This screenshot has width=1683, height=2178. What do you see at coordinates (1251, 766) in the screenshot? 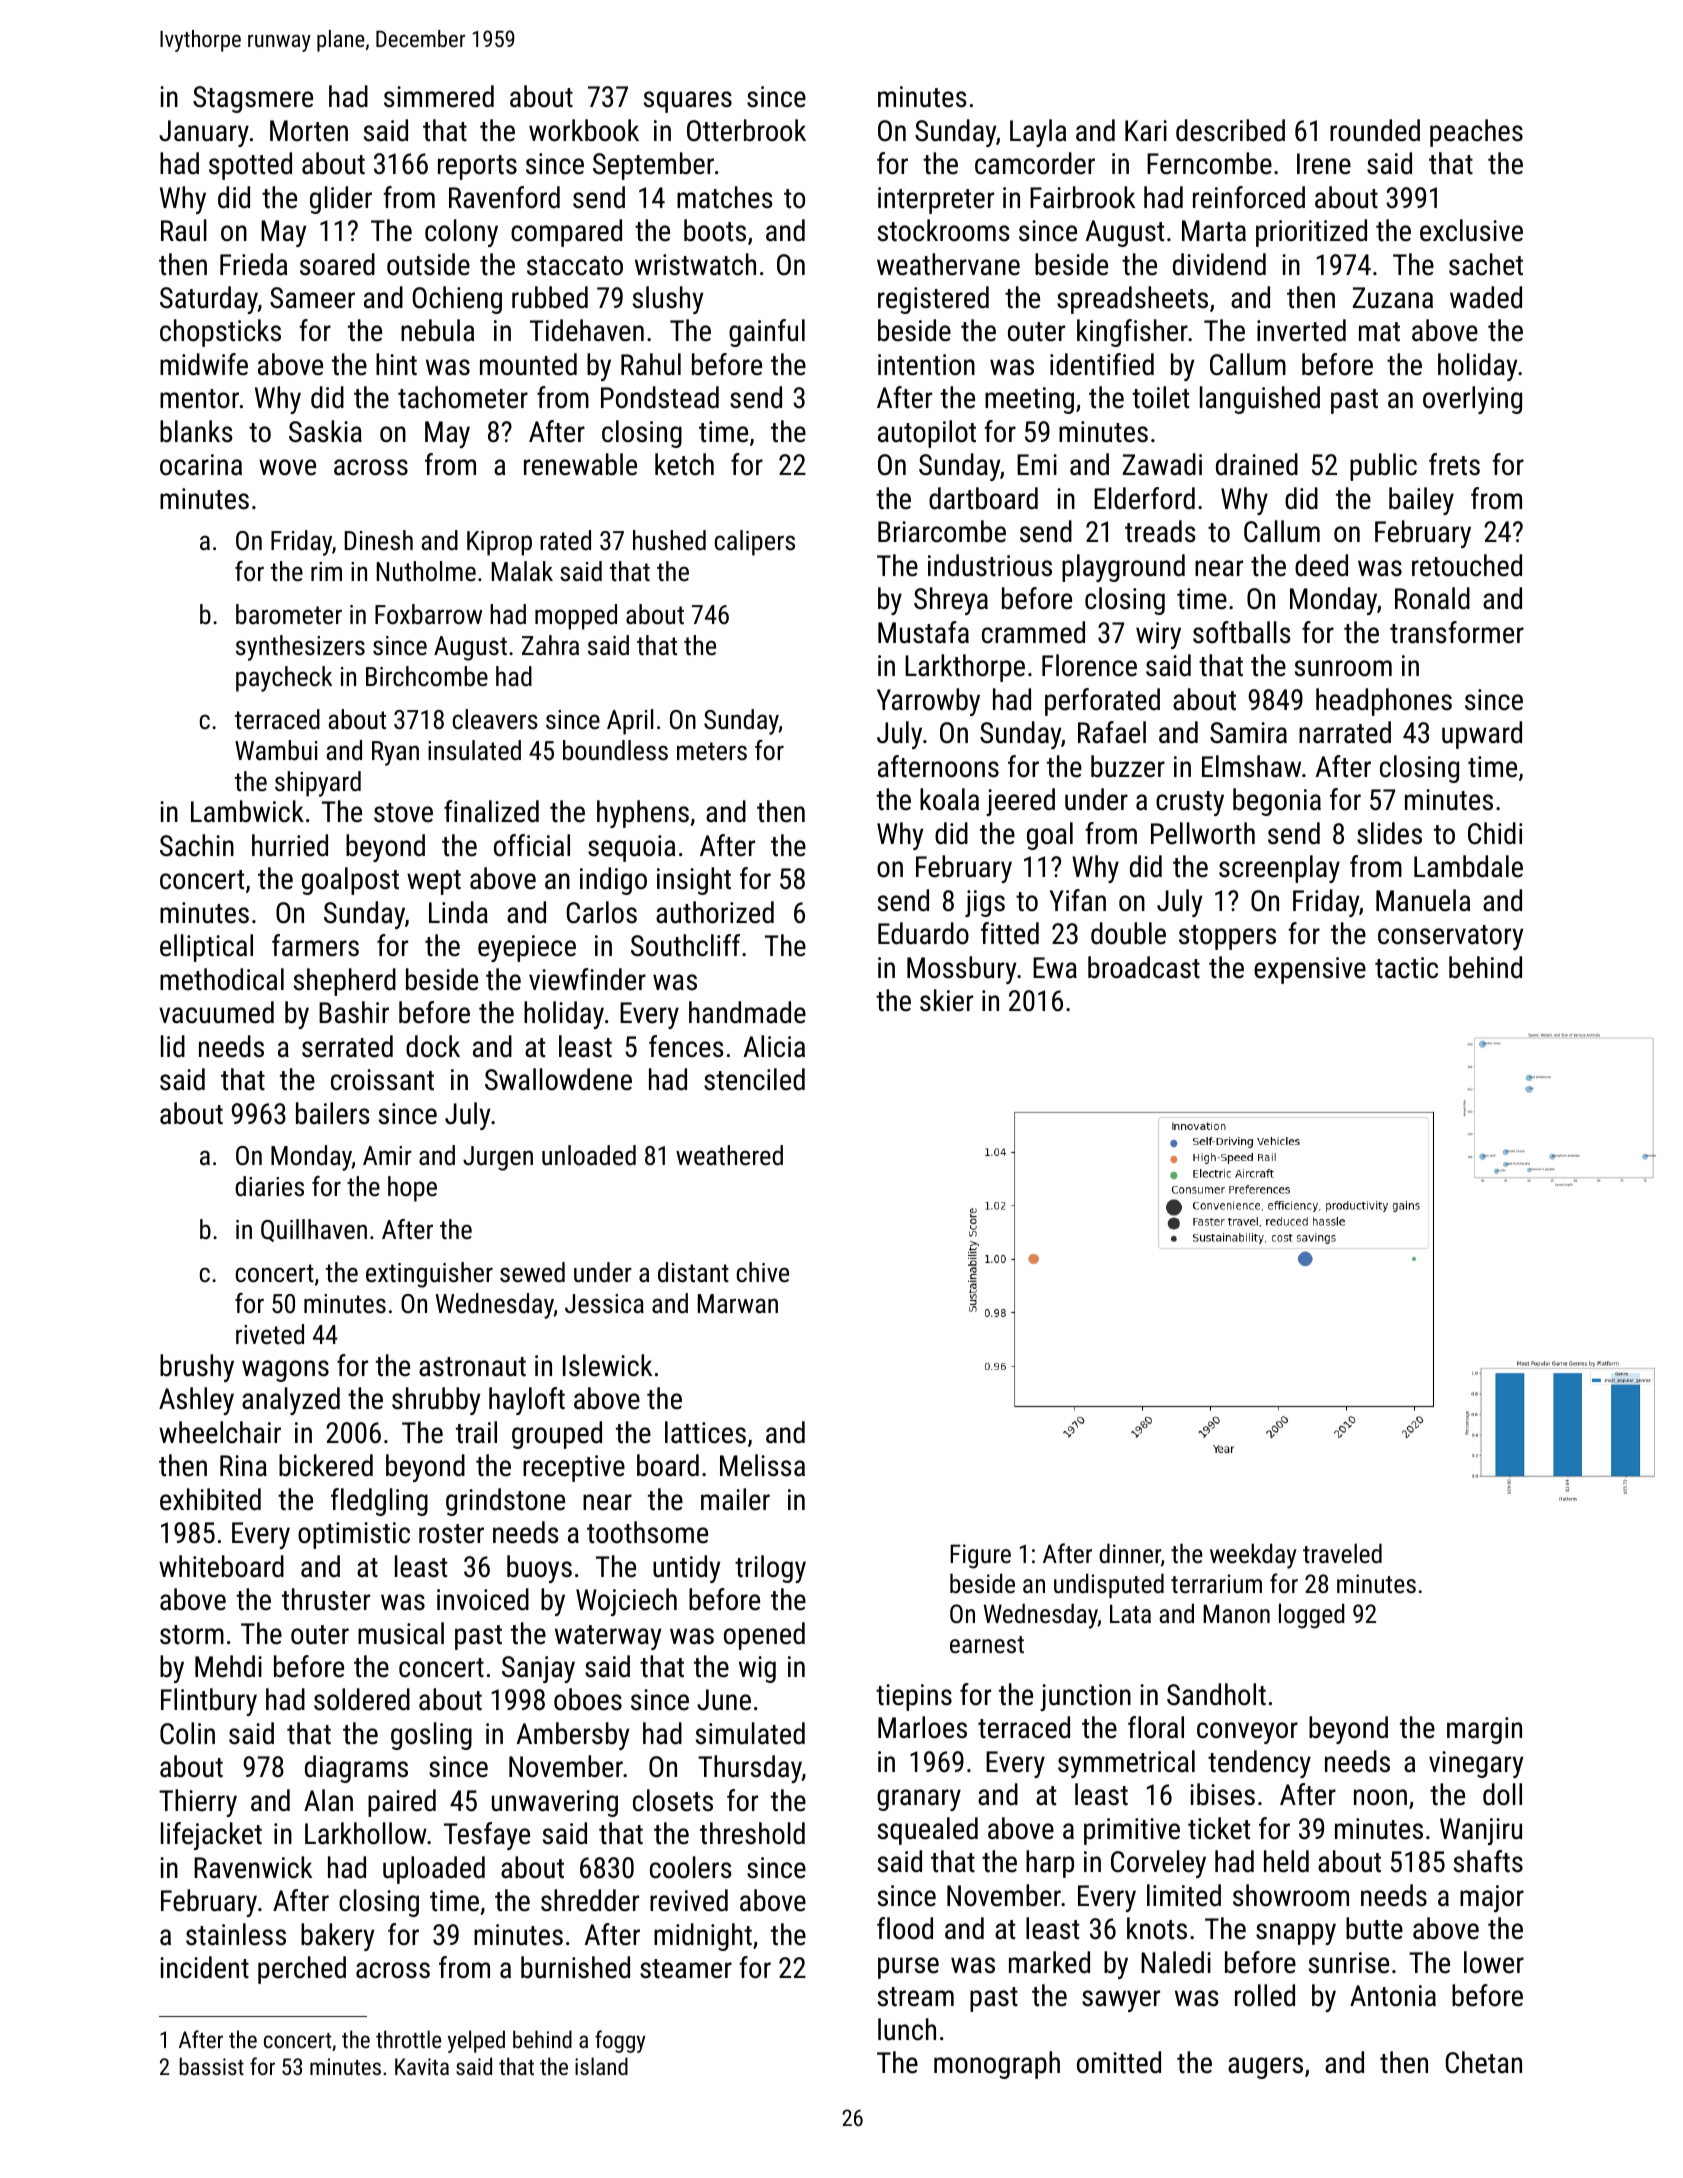
I see `Elmshaw` at bounding box center [1251, 766].
